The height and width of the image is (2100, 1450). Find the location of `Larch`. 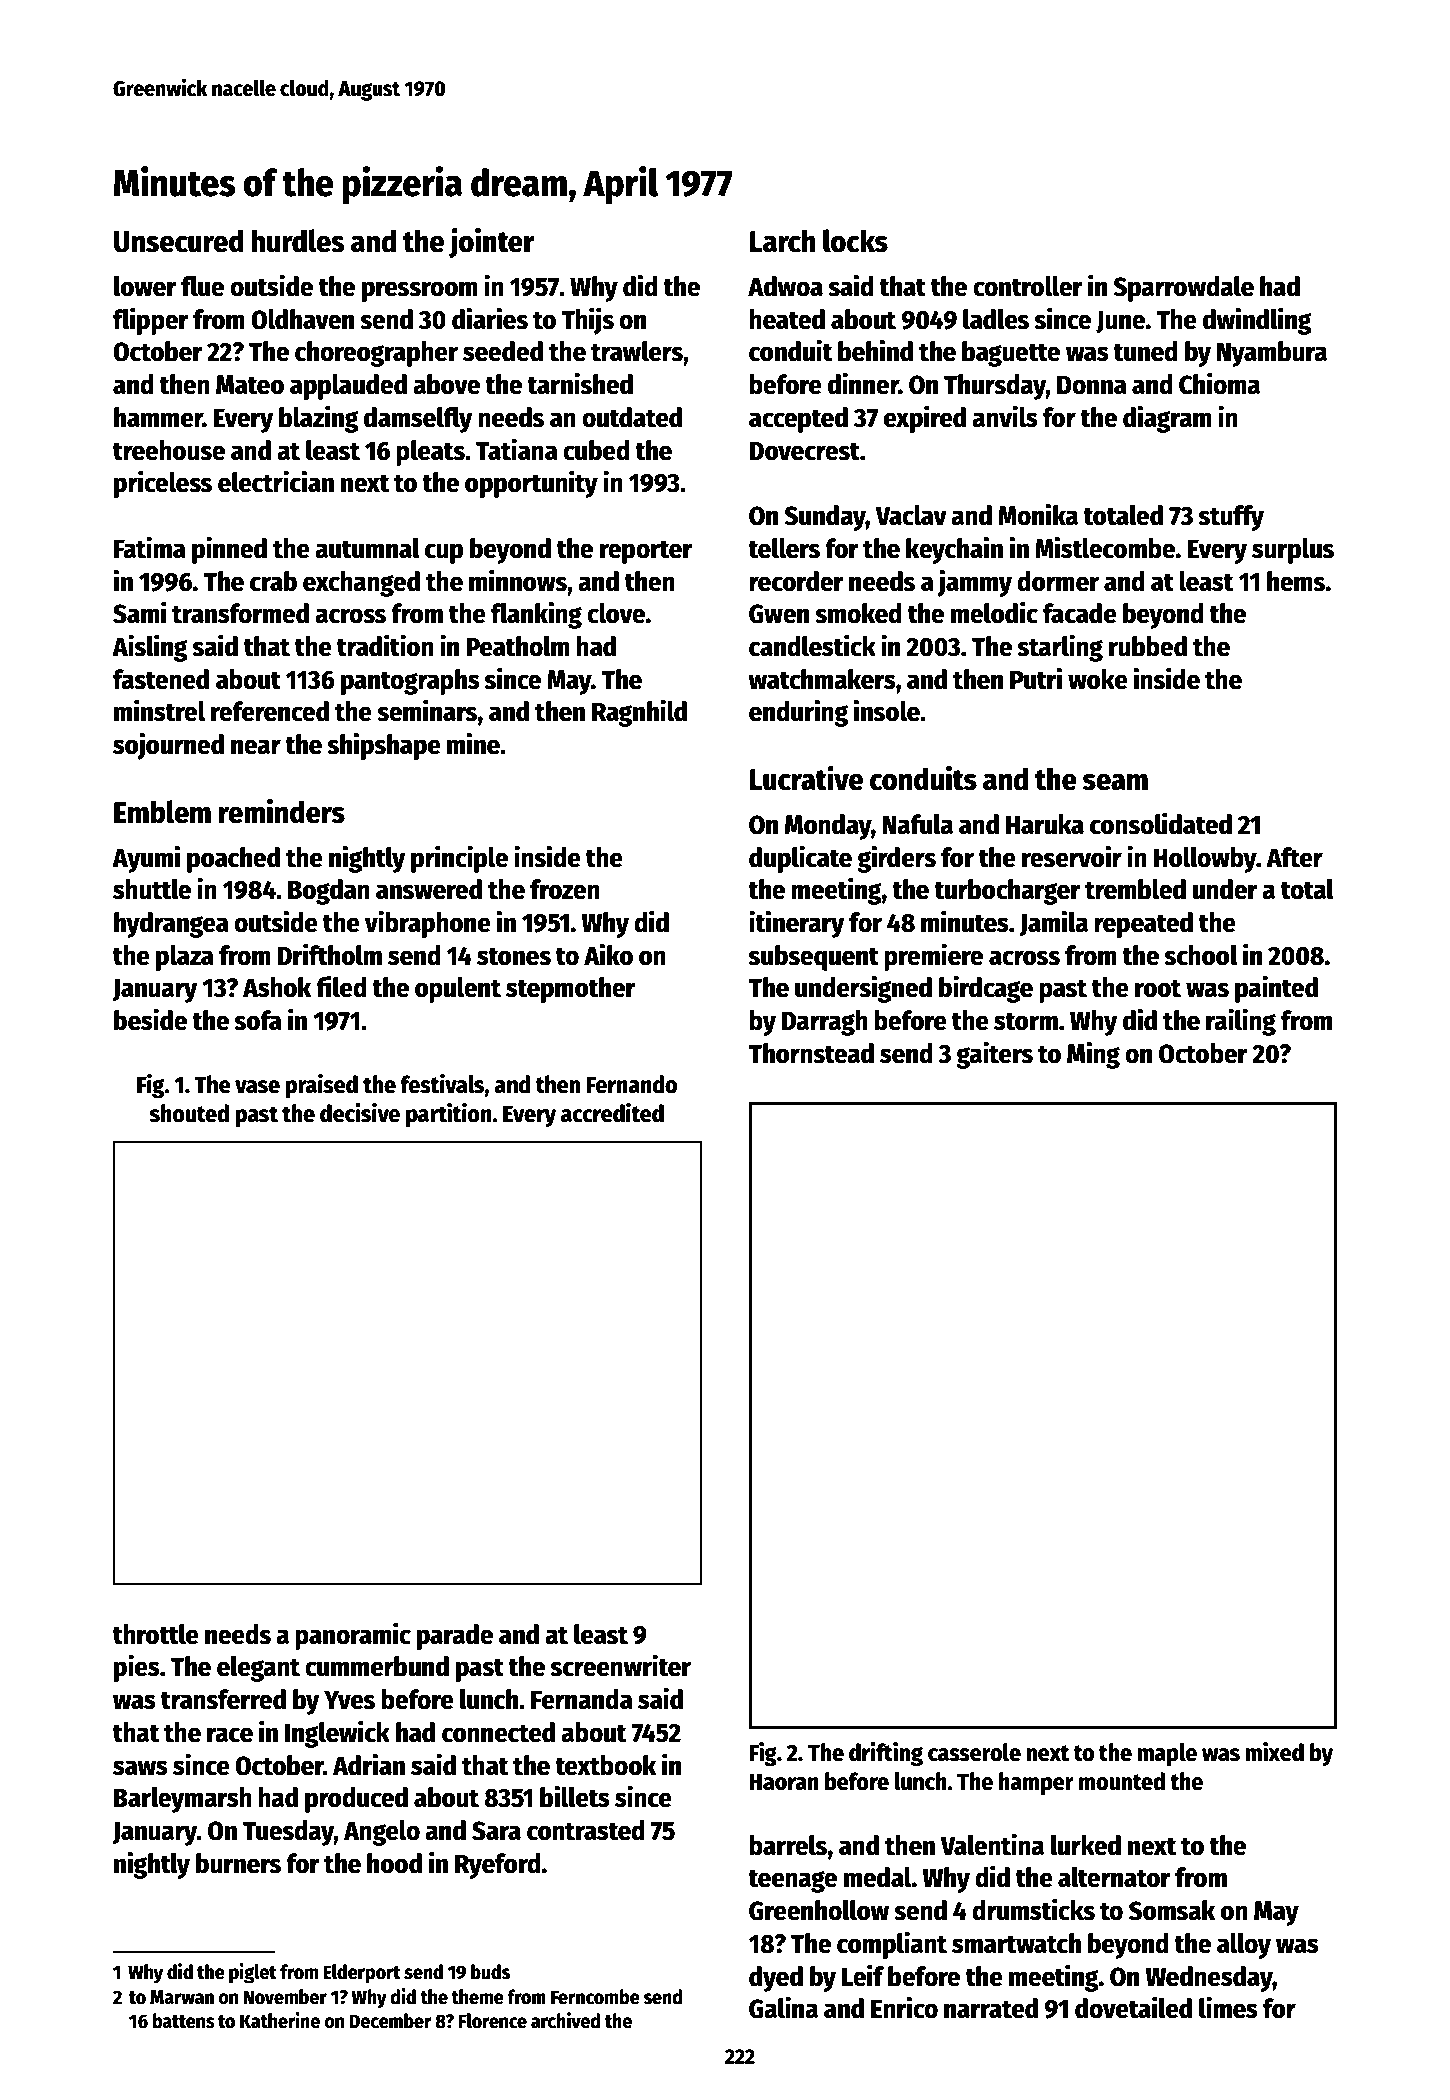

Larch is located at coordinates (782, 241).
